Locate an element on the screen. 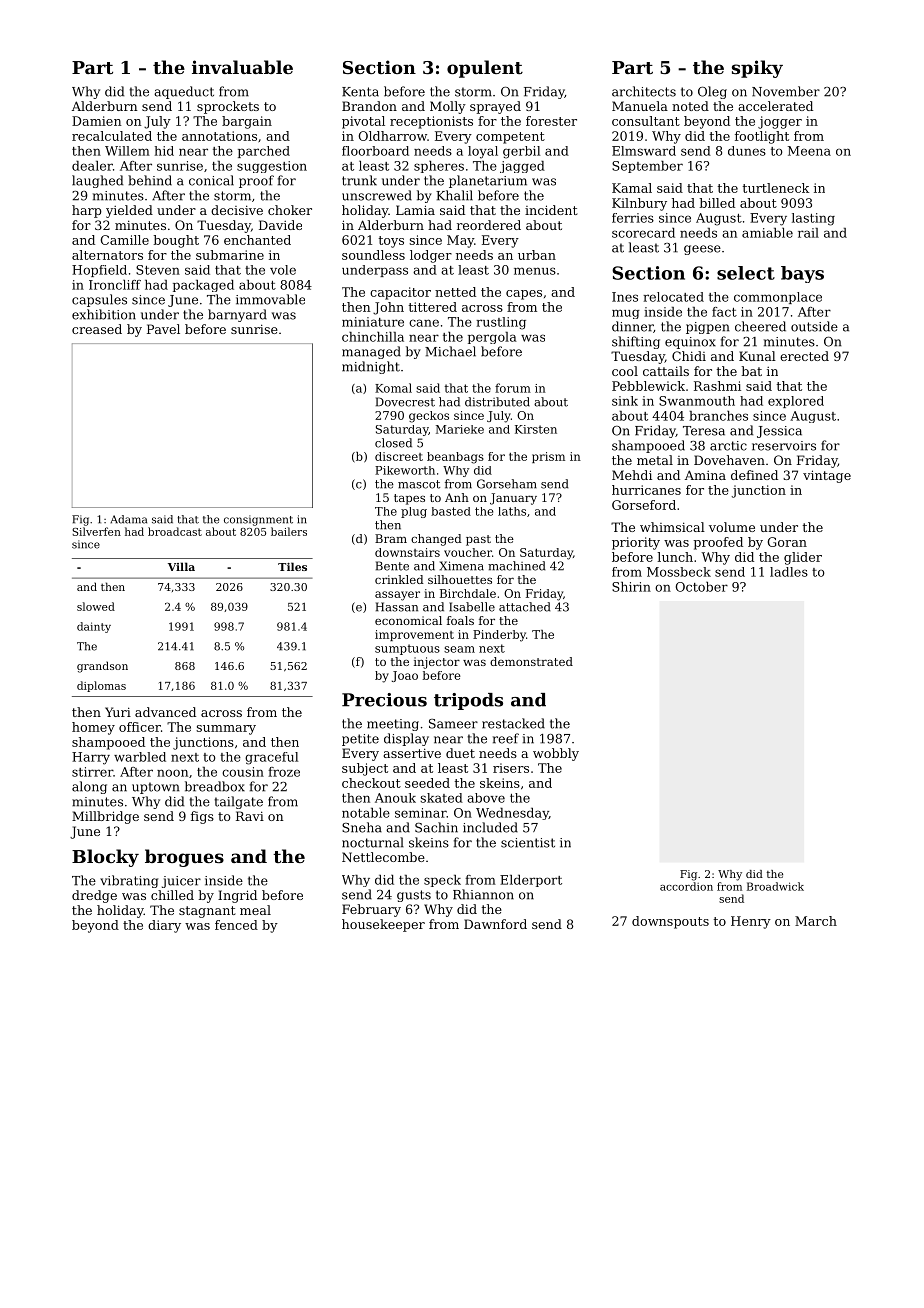  consignment is located at coordinates (258, 520).
